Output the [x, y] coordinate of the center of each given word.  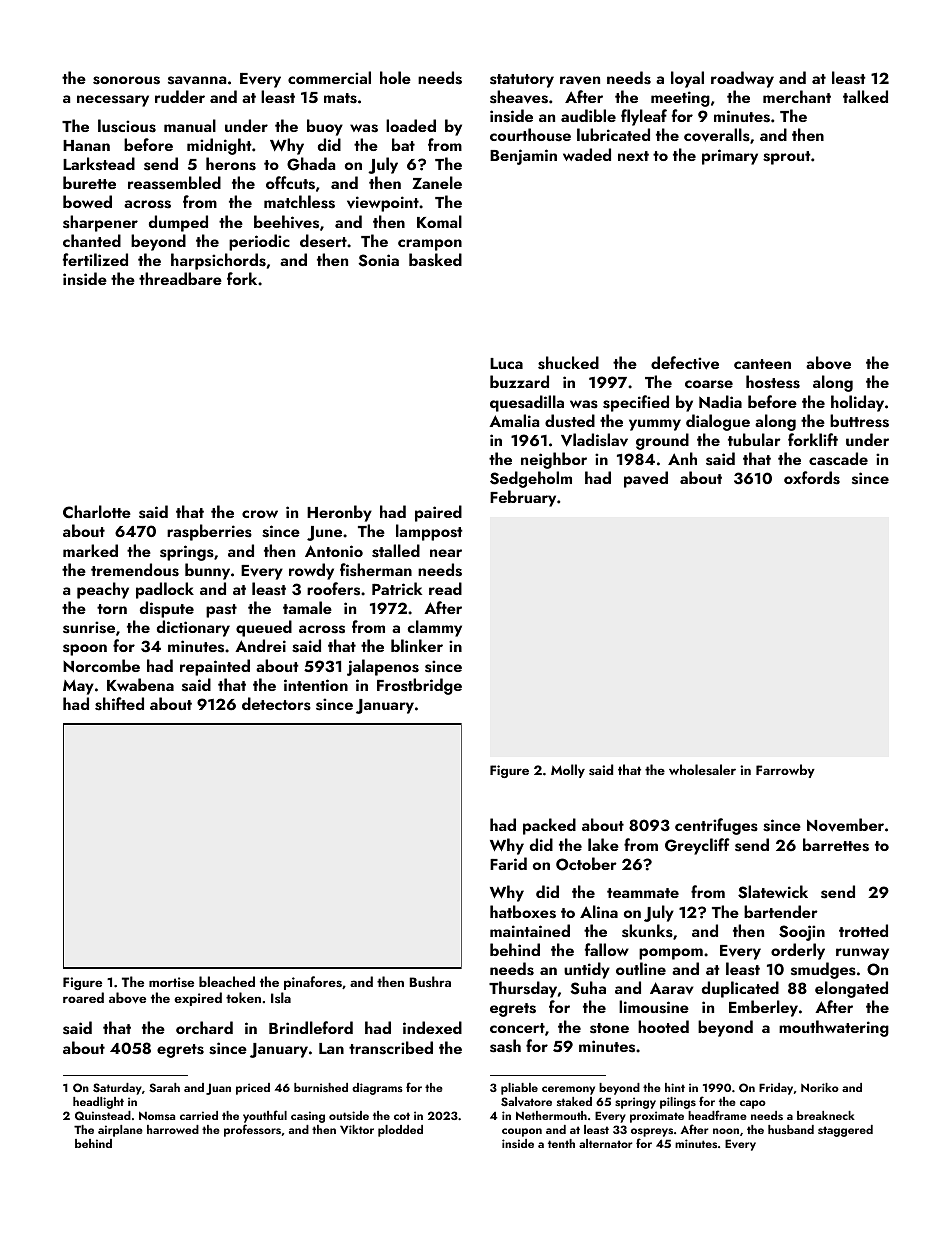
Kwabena [140, 684]
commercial [329, 77]
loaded [411, 125]
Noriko [820, 1087]
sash [505, 1046]
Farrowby [785, 771]
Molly [568, 771]
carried [199, 1115]
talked [865, 96]
